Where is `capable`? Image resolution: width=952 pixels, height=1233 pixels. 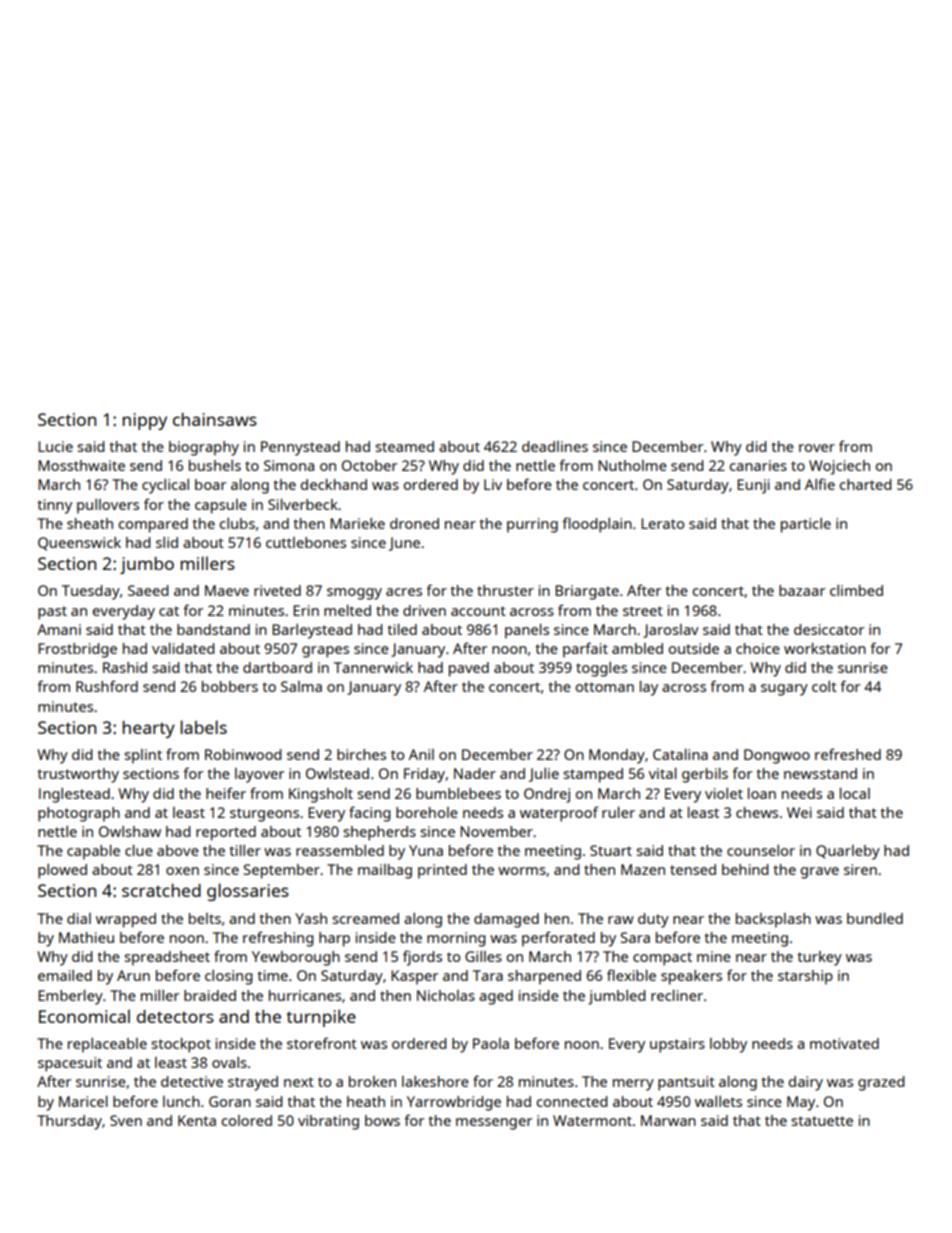
capable is located at coordinates (93, 852).
